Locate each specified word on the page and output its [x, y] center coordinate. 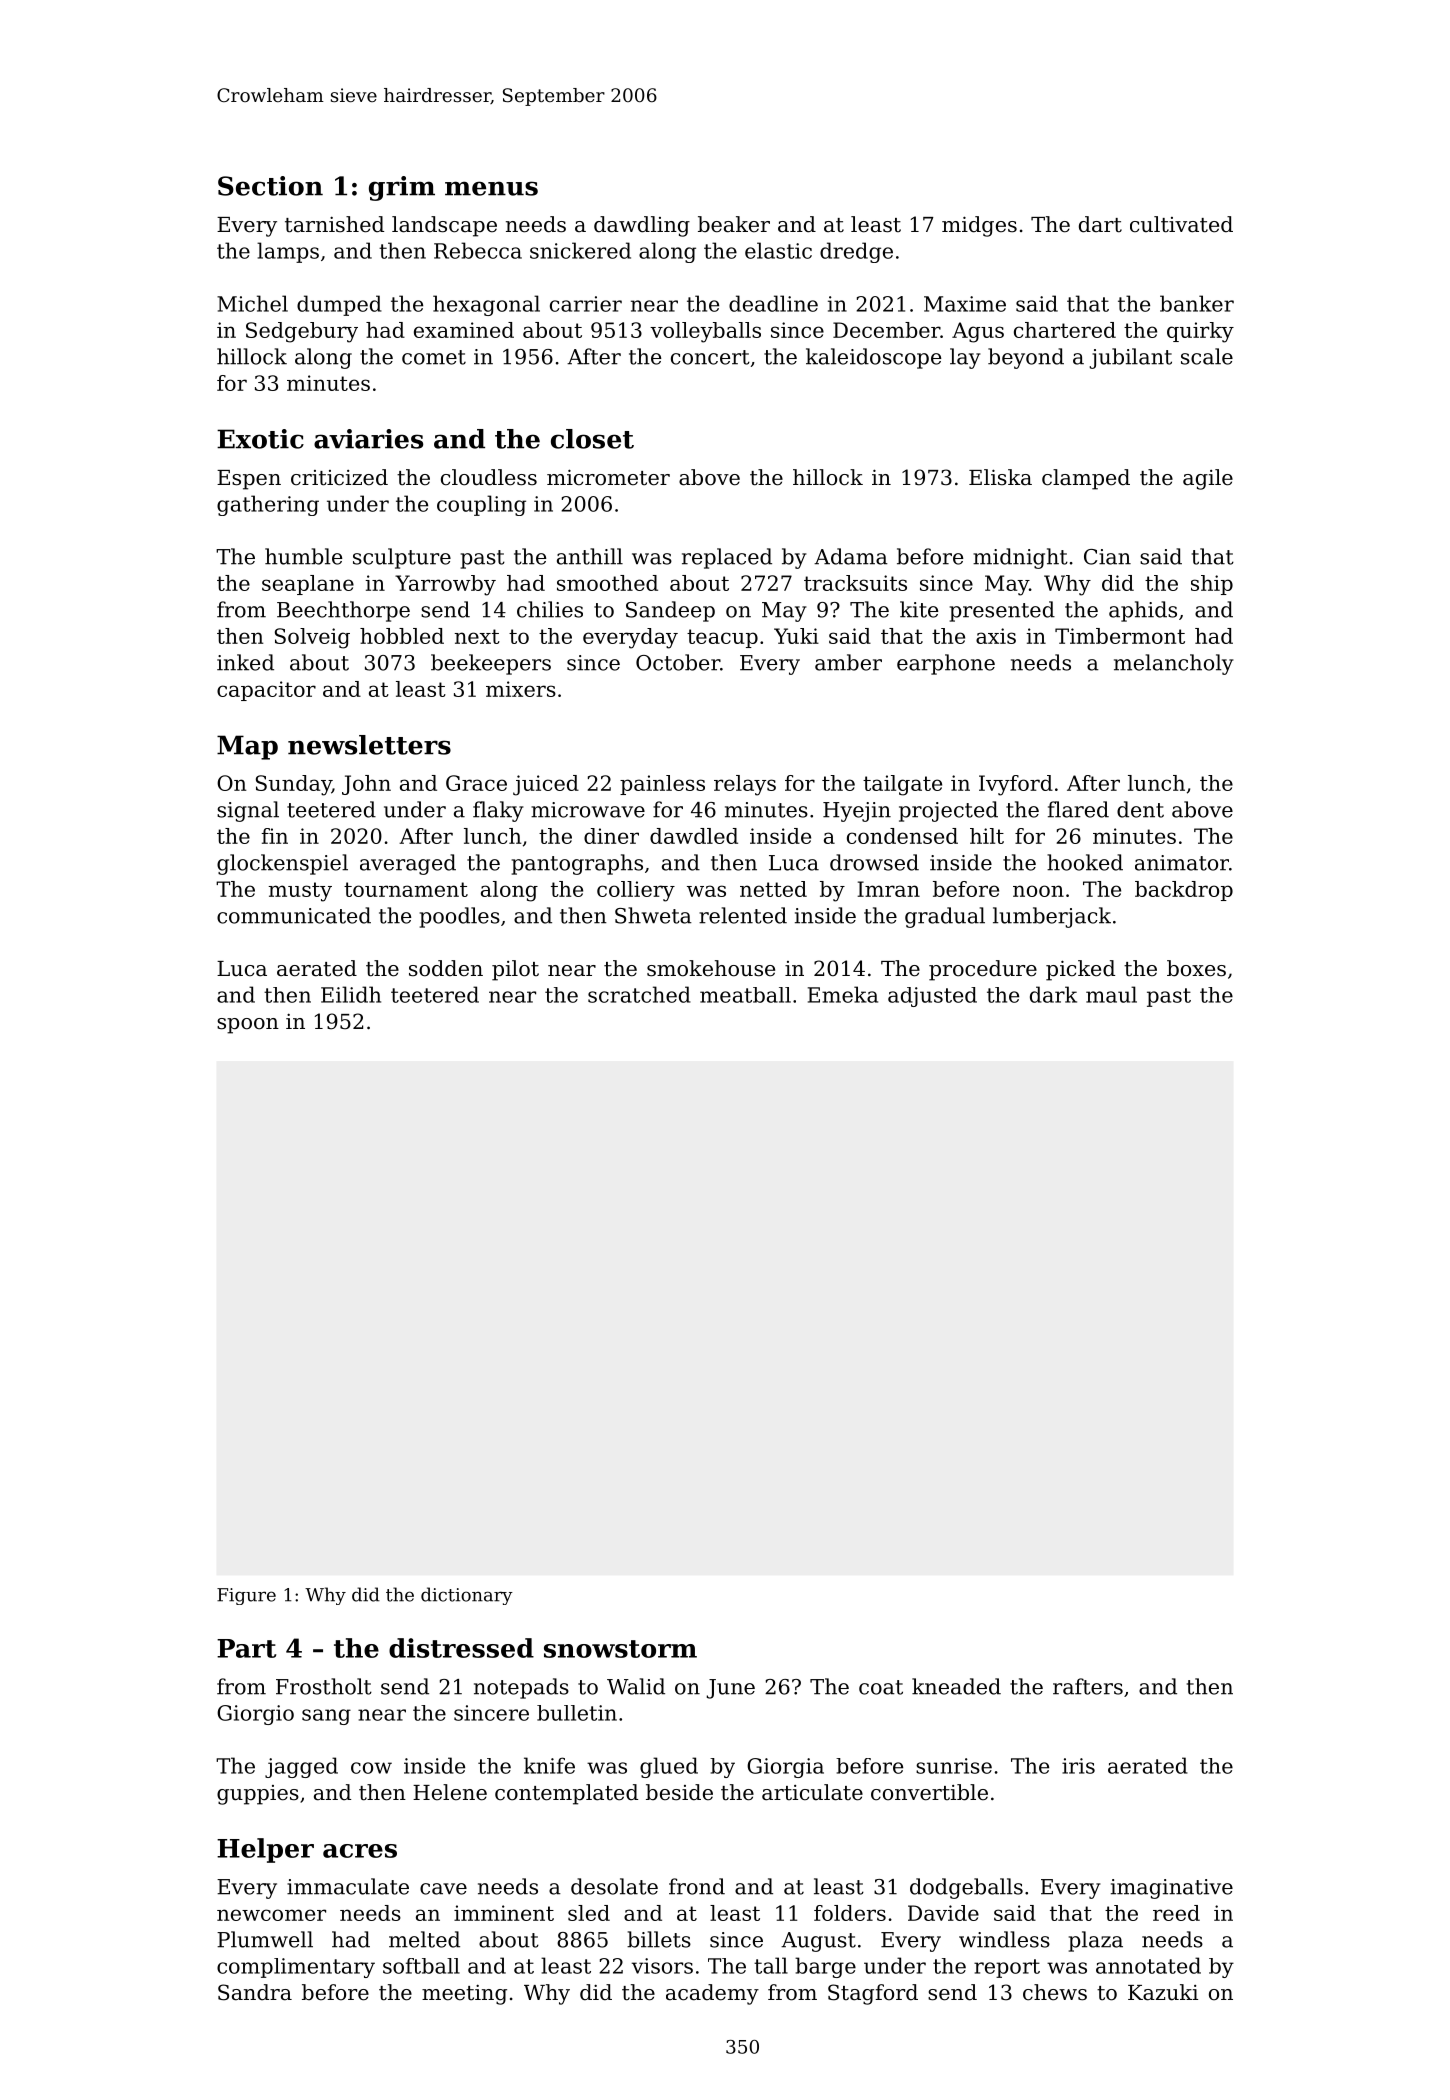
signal [248, 811]
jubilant [1130, 358]
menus [491, 188]
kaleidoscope [873, 358]
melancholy [1174, 664]
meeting [464, 1994]
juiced [546, 785]
